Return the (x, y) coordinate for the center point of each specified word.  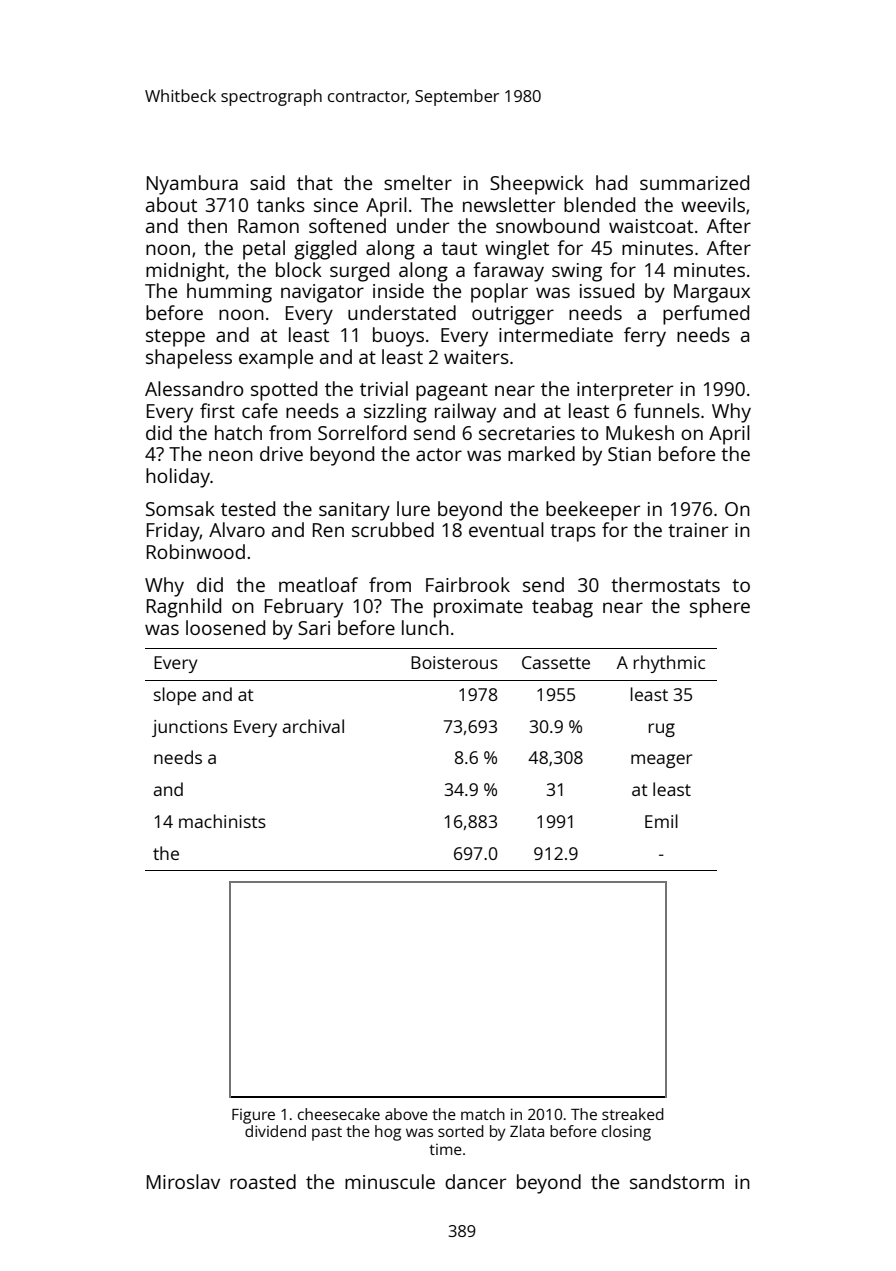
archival (313, 726)
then (207, 225)
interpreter (625, 391)
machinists (222, 821)
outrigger (513, 315)
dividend (275, 1131)
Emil (661, 821)
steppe (175, 338)
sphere (720, 608)
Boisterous (454, 662)
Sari (314, 628)
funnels (667, 410)
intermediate (556, 334)
